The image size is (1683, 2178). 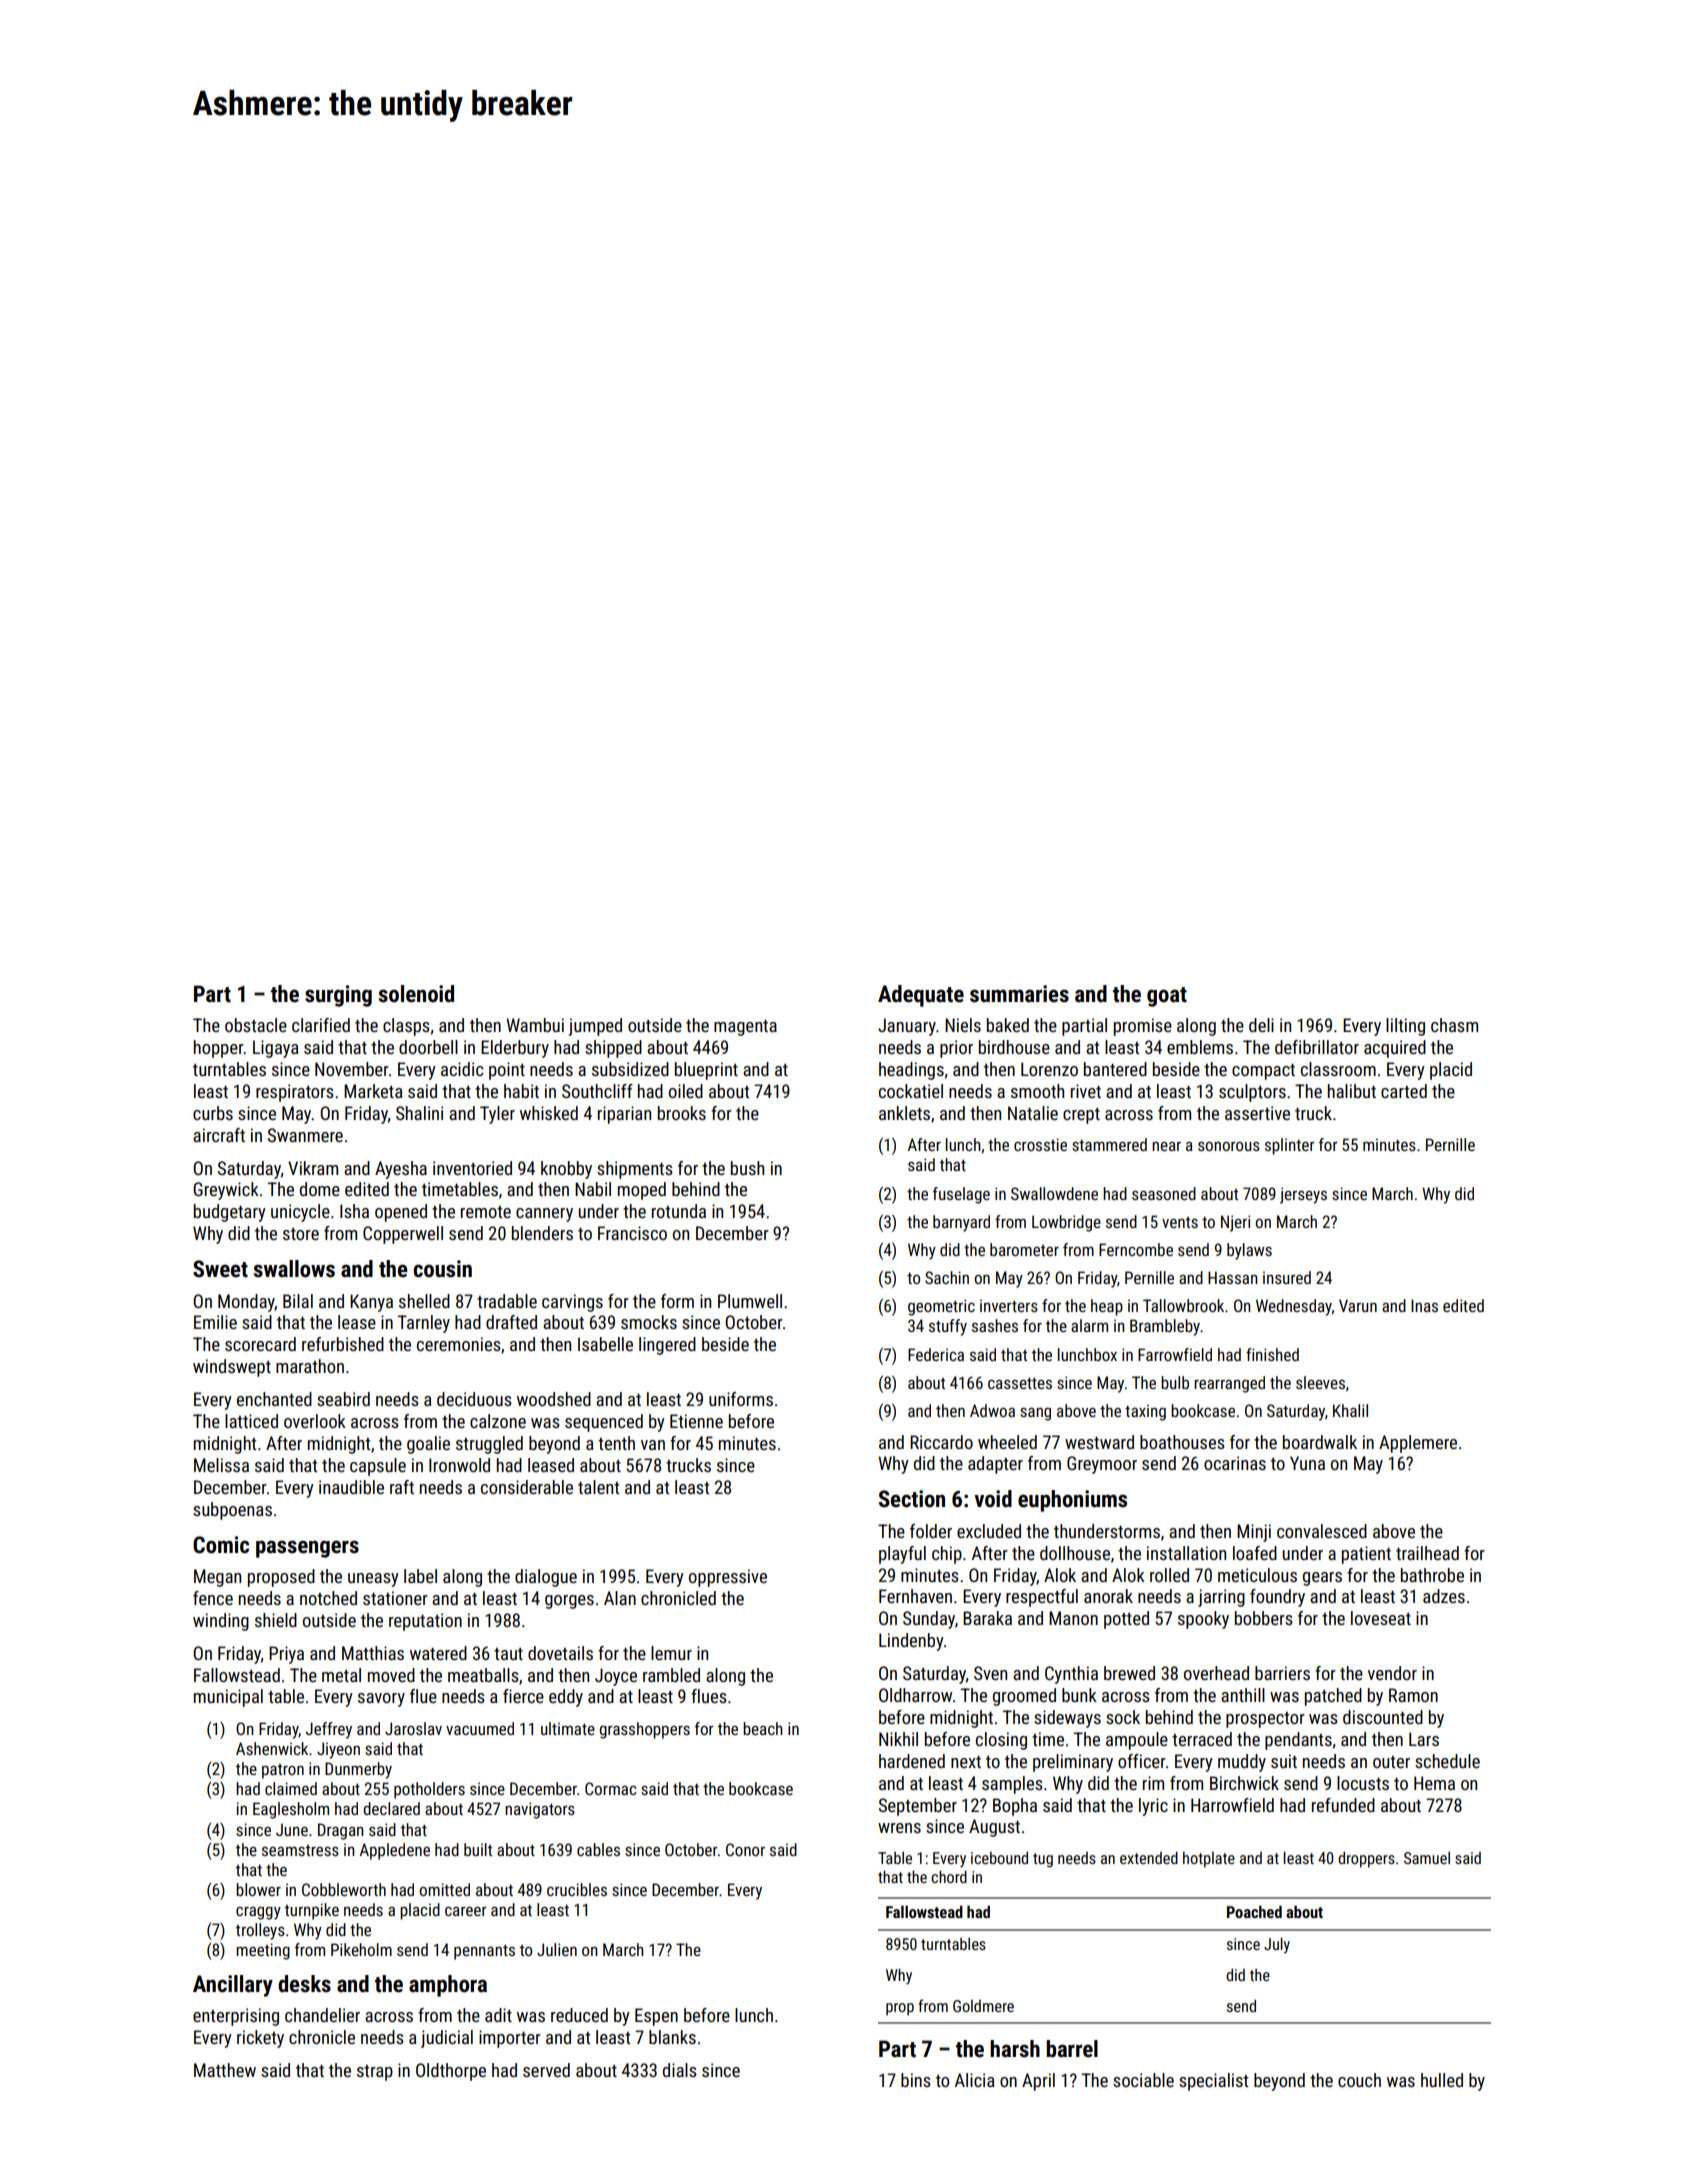 I want to click on Matthew, so click(x=225, y=2070).
